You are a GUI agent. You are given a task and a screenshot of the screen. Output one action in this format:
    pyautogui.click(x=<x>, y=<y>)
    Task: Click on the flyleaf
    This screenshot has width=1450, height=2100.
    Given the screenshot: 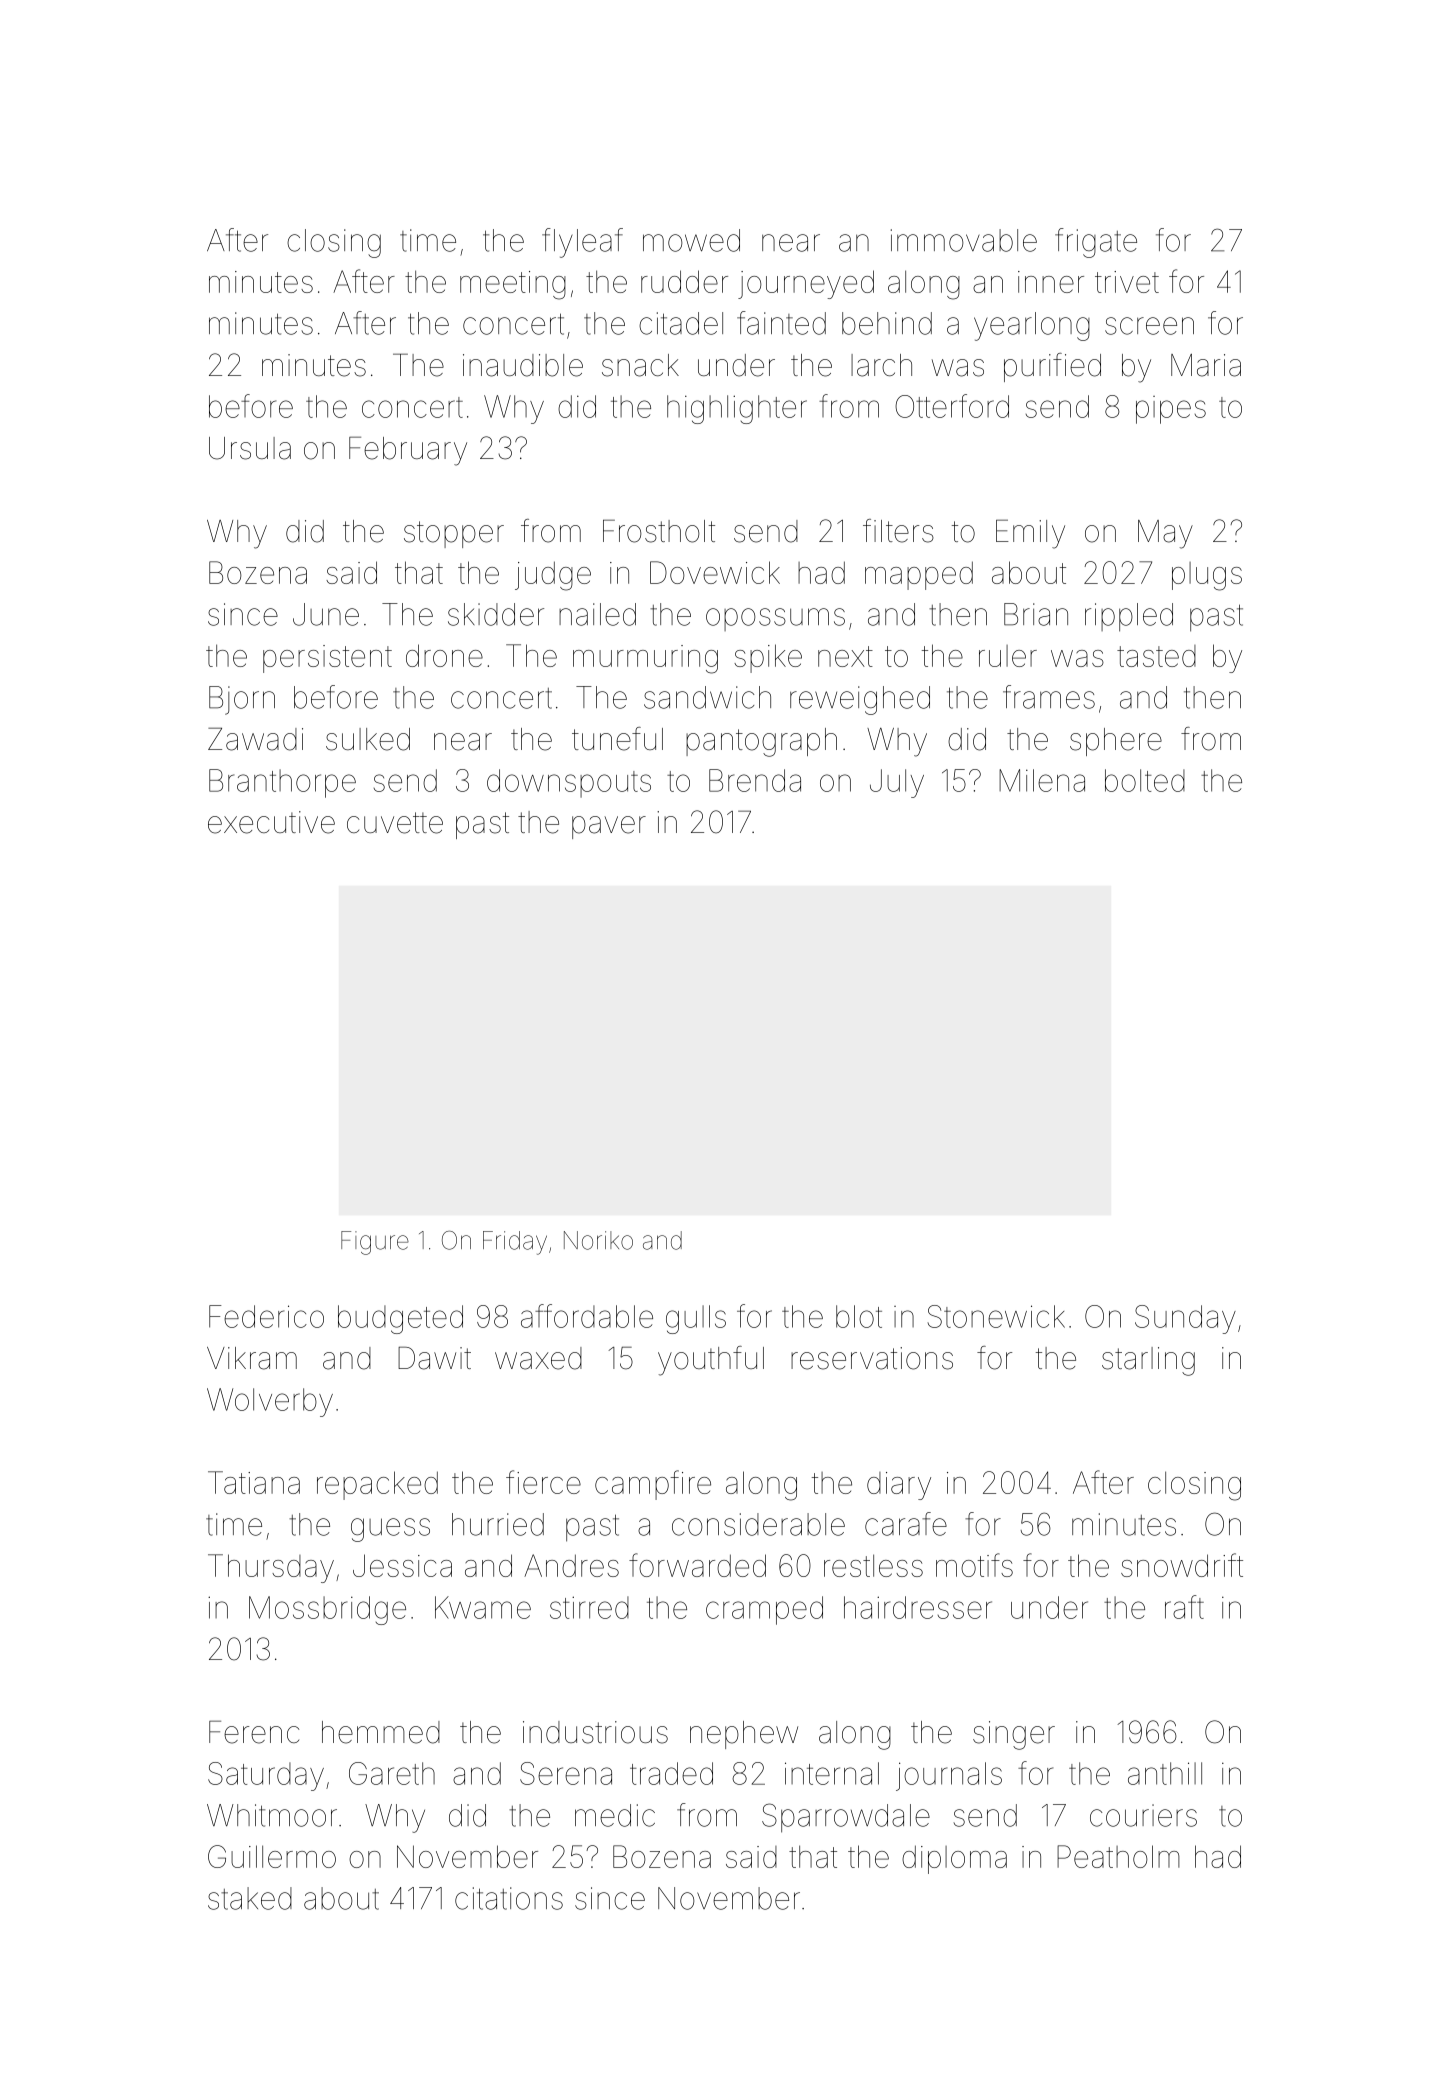 What is the action you would take?
    pyautogui.click(x=582, y=243)
